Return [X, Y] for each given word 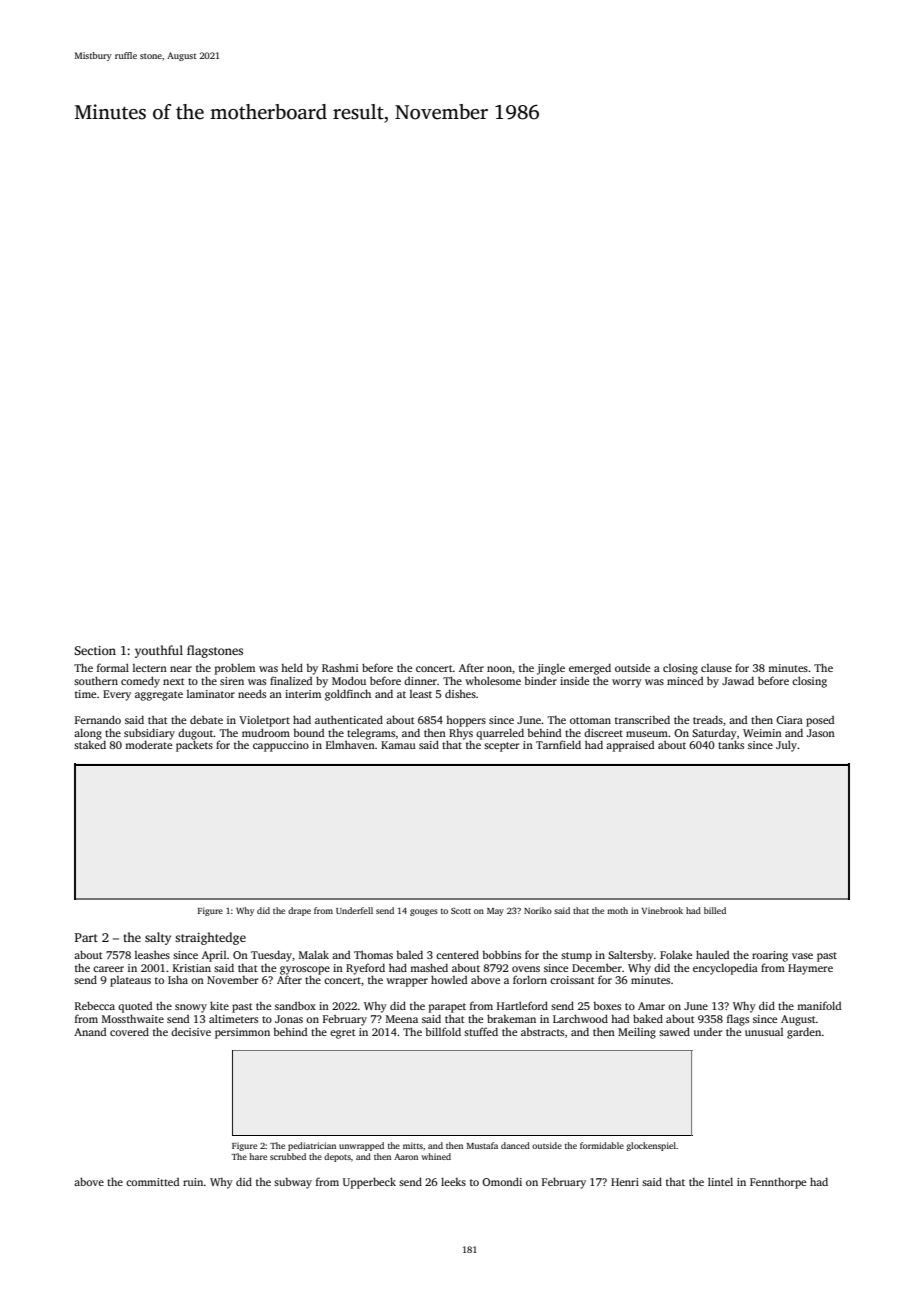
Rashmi [340, 667]
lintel [720, 1181]
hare [258, 1156]
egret [342, 1034]
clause [716, 668]
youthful [159, 651]
